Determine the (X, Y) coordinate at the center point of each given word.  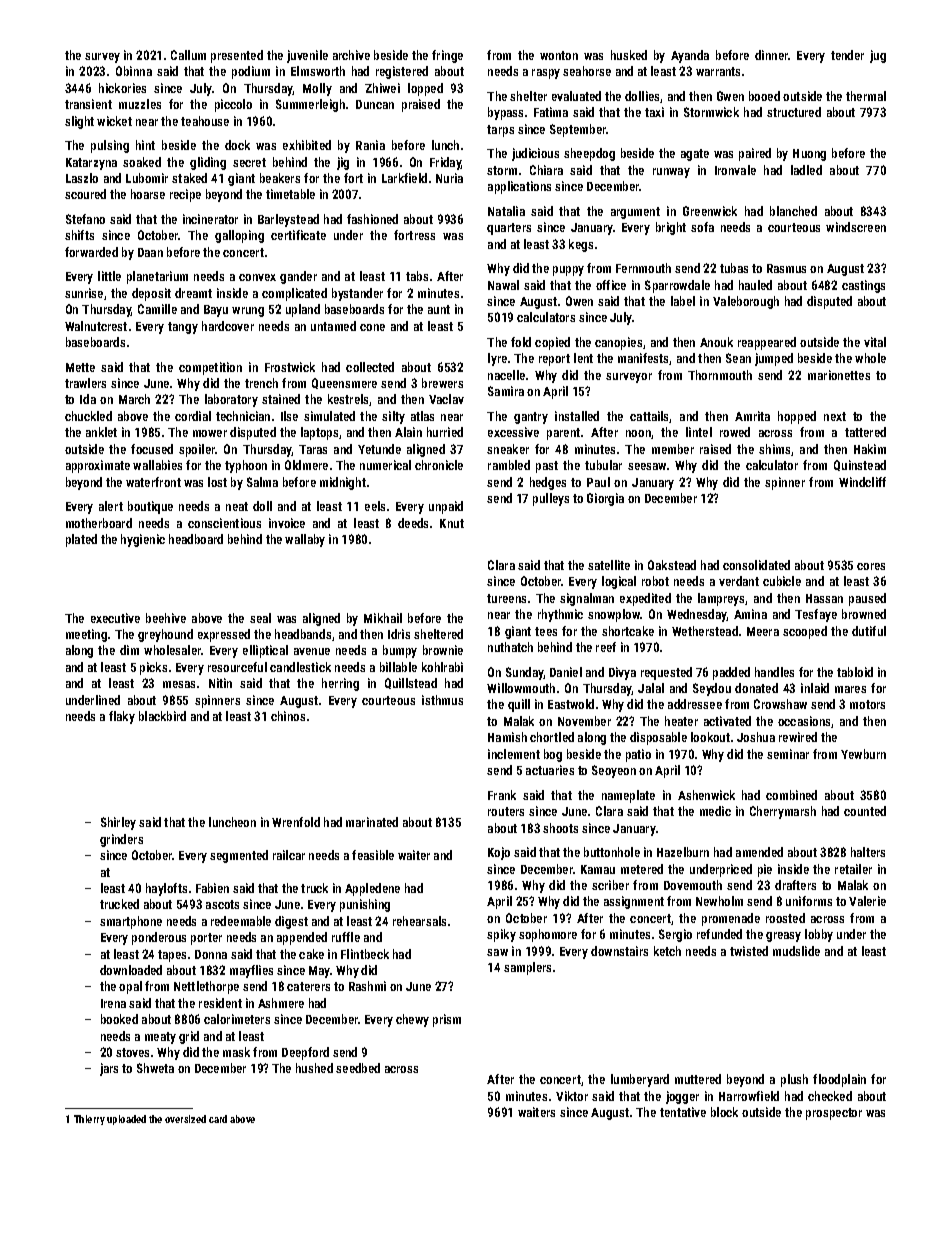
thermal (866, 96)
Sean (738, 358)
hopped (797, 417)
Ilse (289, 416)
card (218, 1119)
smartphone (131, 922)
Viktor (572, 1096)
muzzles (140, 104)
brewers (442, 383)
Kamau (598, 869)
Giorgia (605, 499)
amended (759, 852)
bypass (505, 113)
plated (81, 540)
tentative (683, 1112)
